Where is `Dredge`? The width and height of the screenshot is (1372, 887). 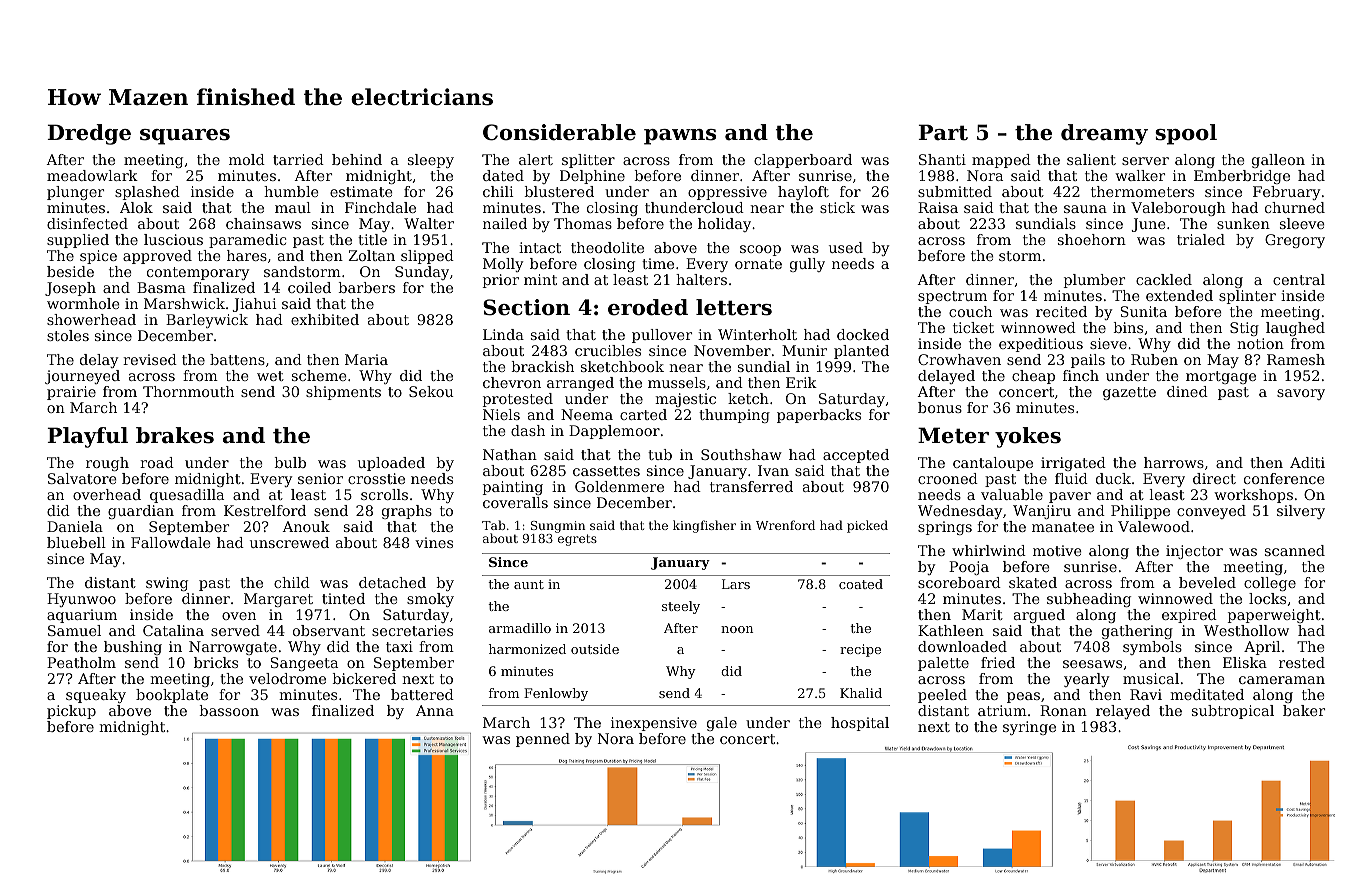
Dredge is located at coordinates (89, 134).
